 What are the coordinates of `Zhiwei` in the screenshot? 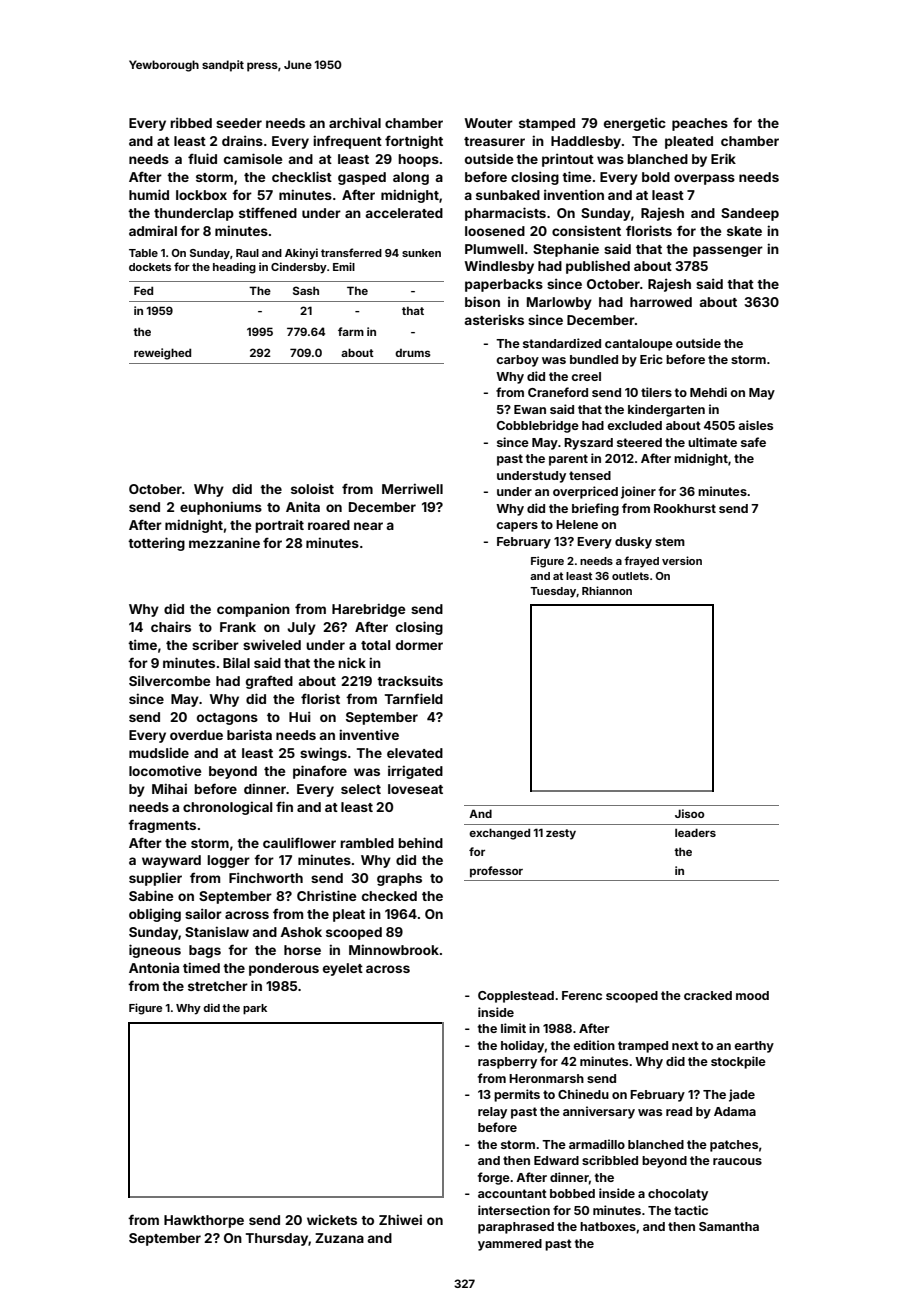 It's located at (400, 1219).
